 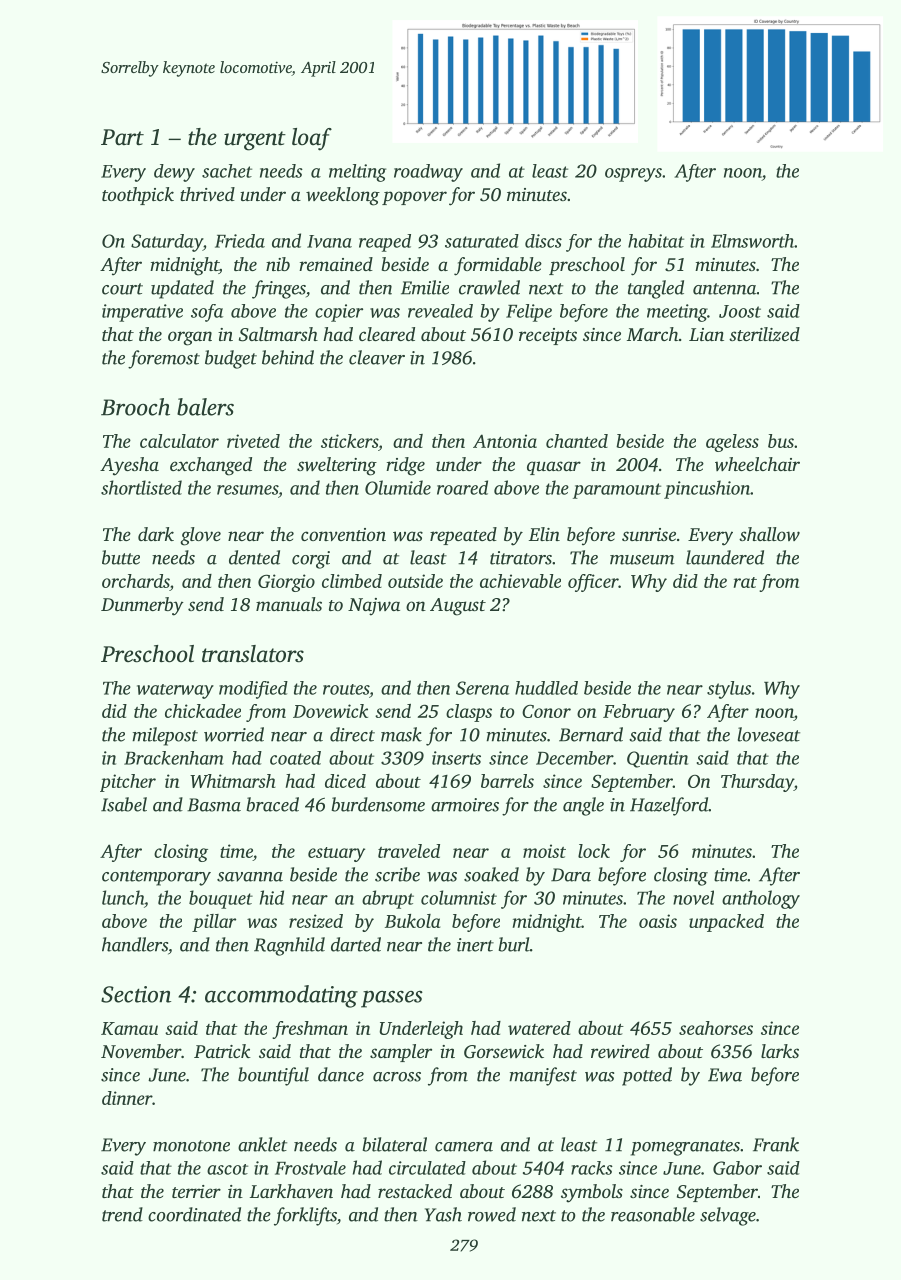 I want to click on dinner, so click(x=127, y=1098).
